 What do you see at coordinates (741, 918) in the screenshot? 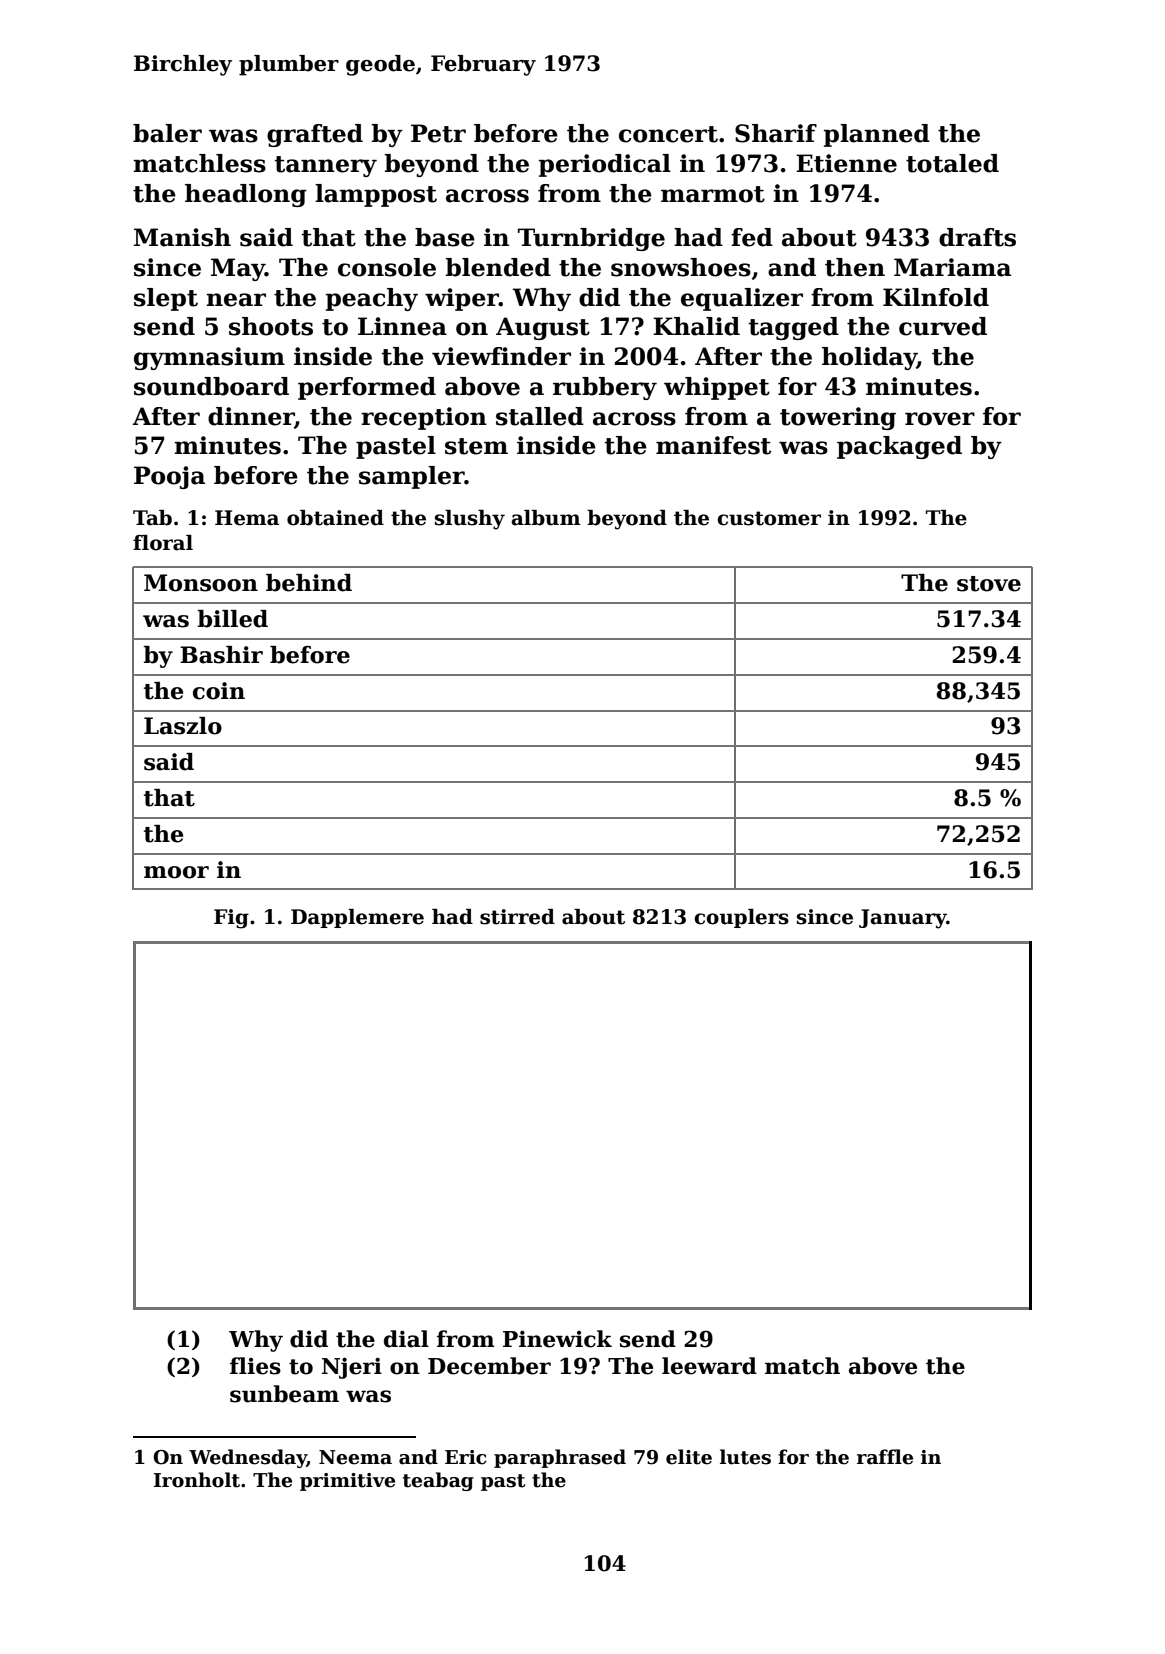
I see `couplers` at bounding box center [741, 918].
